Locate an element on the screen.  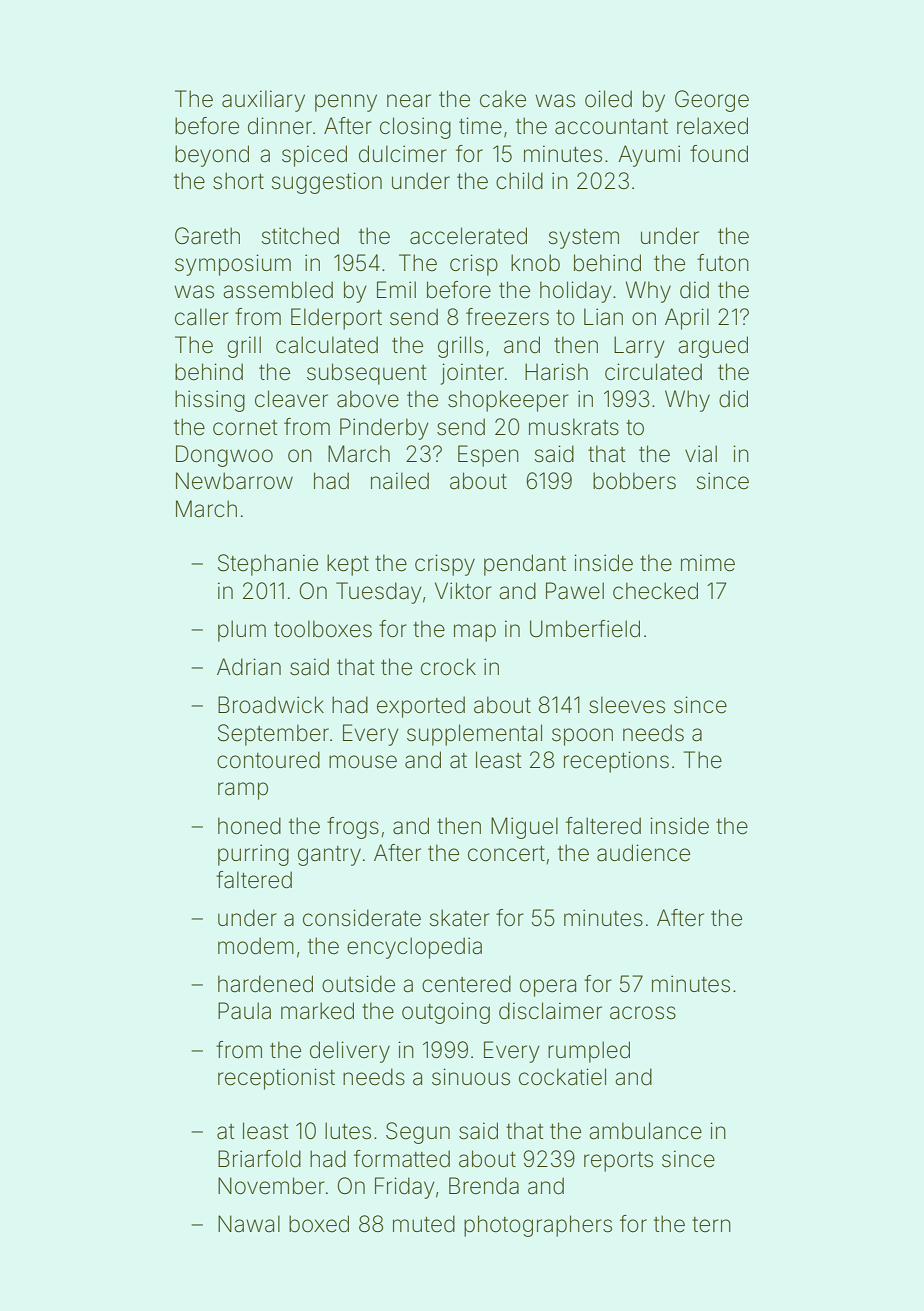
checked is located at coordinates (655, 591).
